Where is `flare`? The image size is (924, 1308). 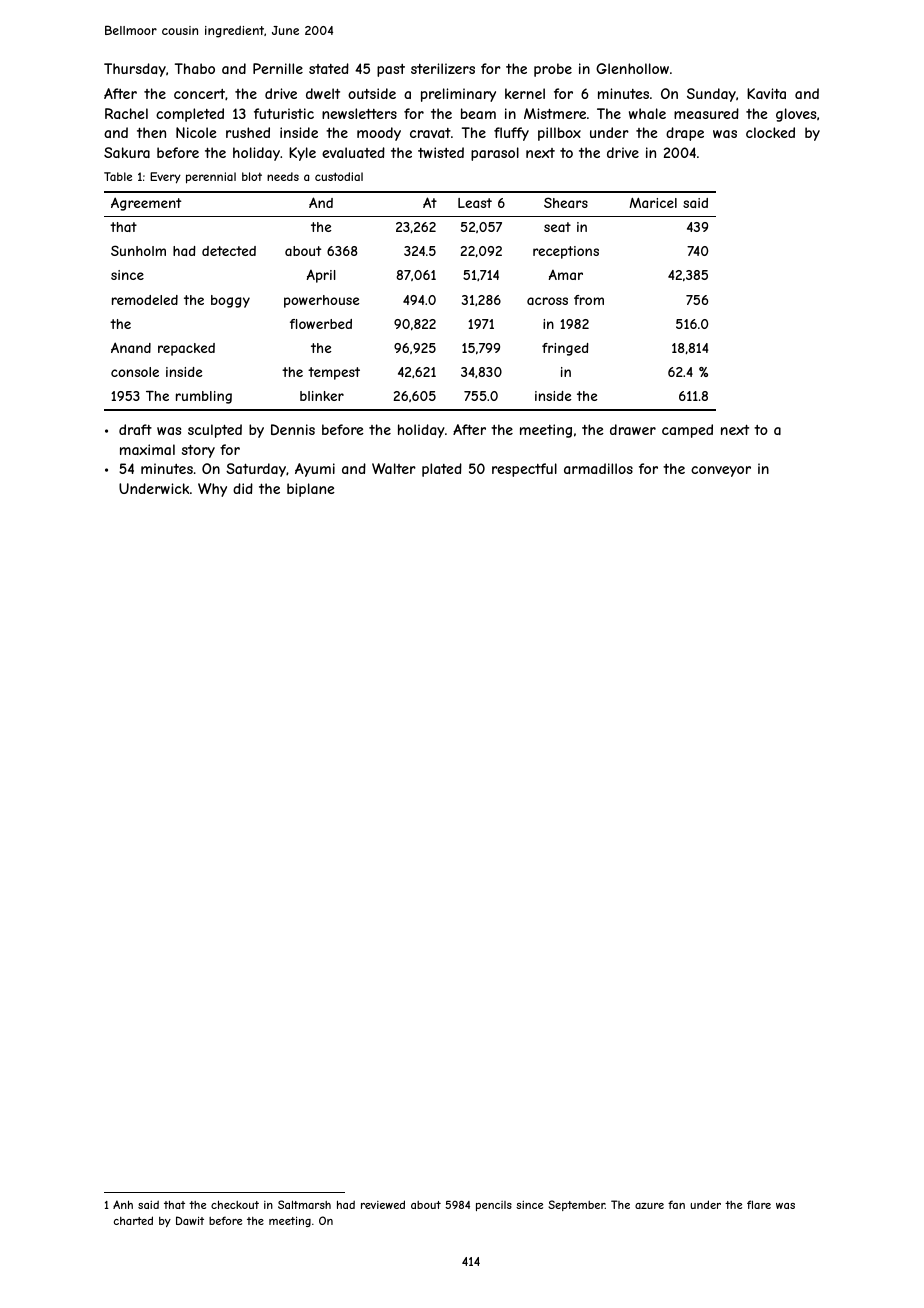 flare is located at coordinates (759, 1204).
